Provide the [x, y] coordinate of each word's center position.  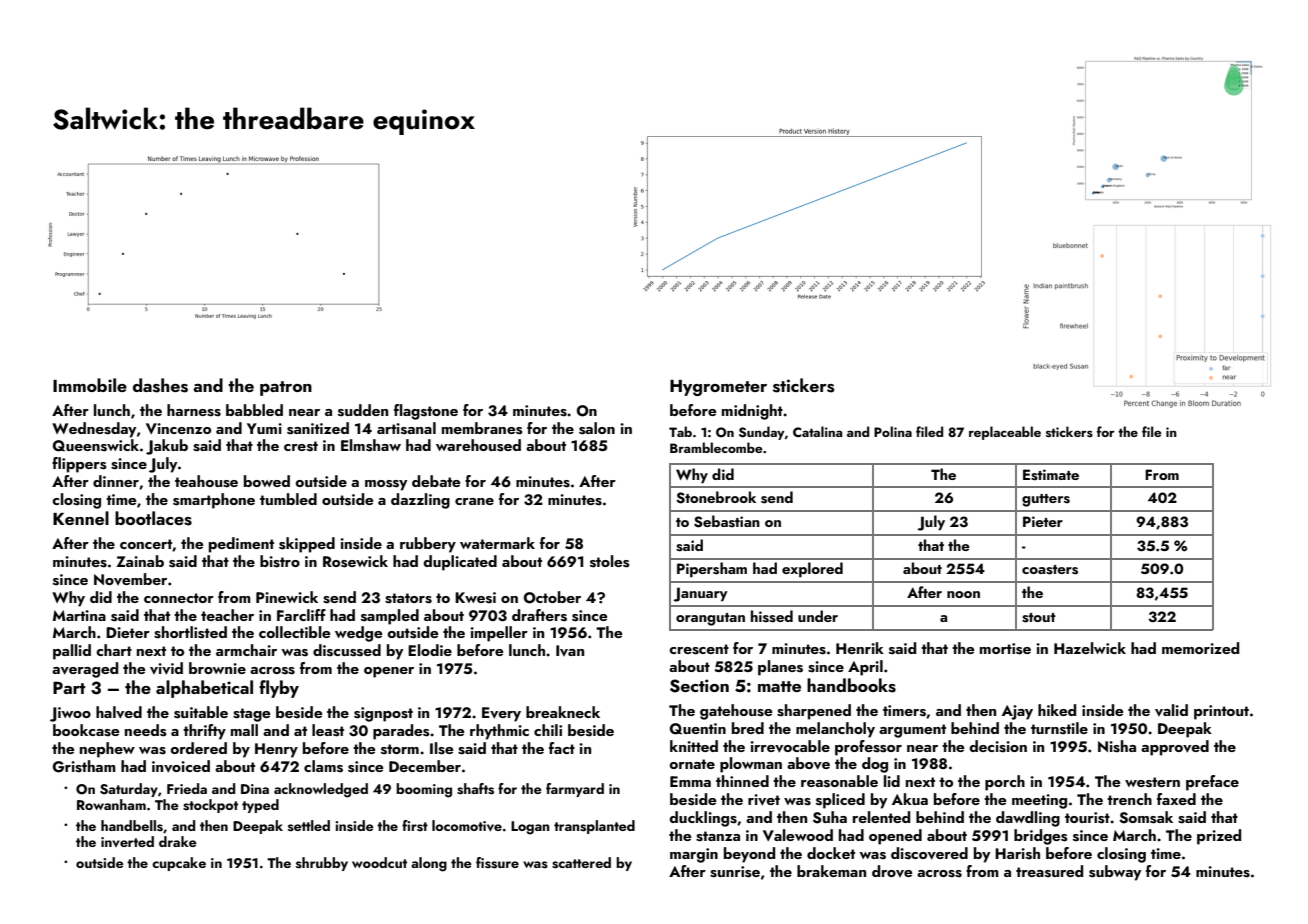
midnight [752, 412]
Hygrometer [718, 388]
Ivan [570, 650]
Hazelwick [1090, 648]
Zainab [140, 561]
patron [286, 388]
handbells [132, 826]
